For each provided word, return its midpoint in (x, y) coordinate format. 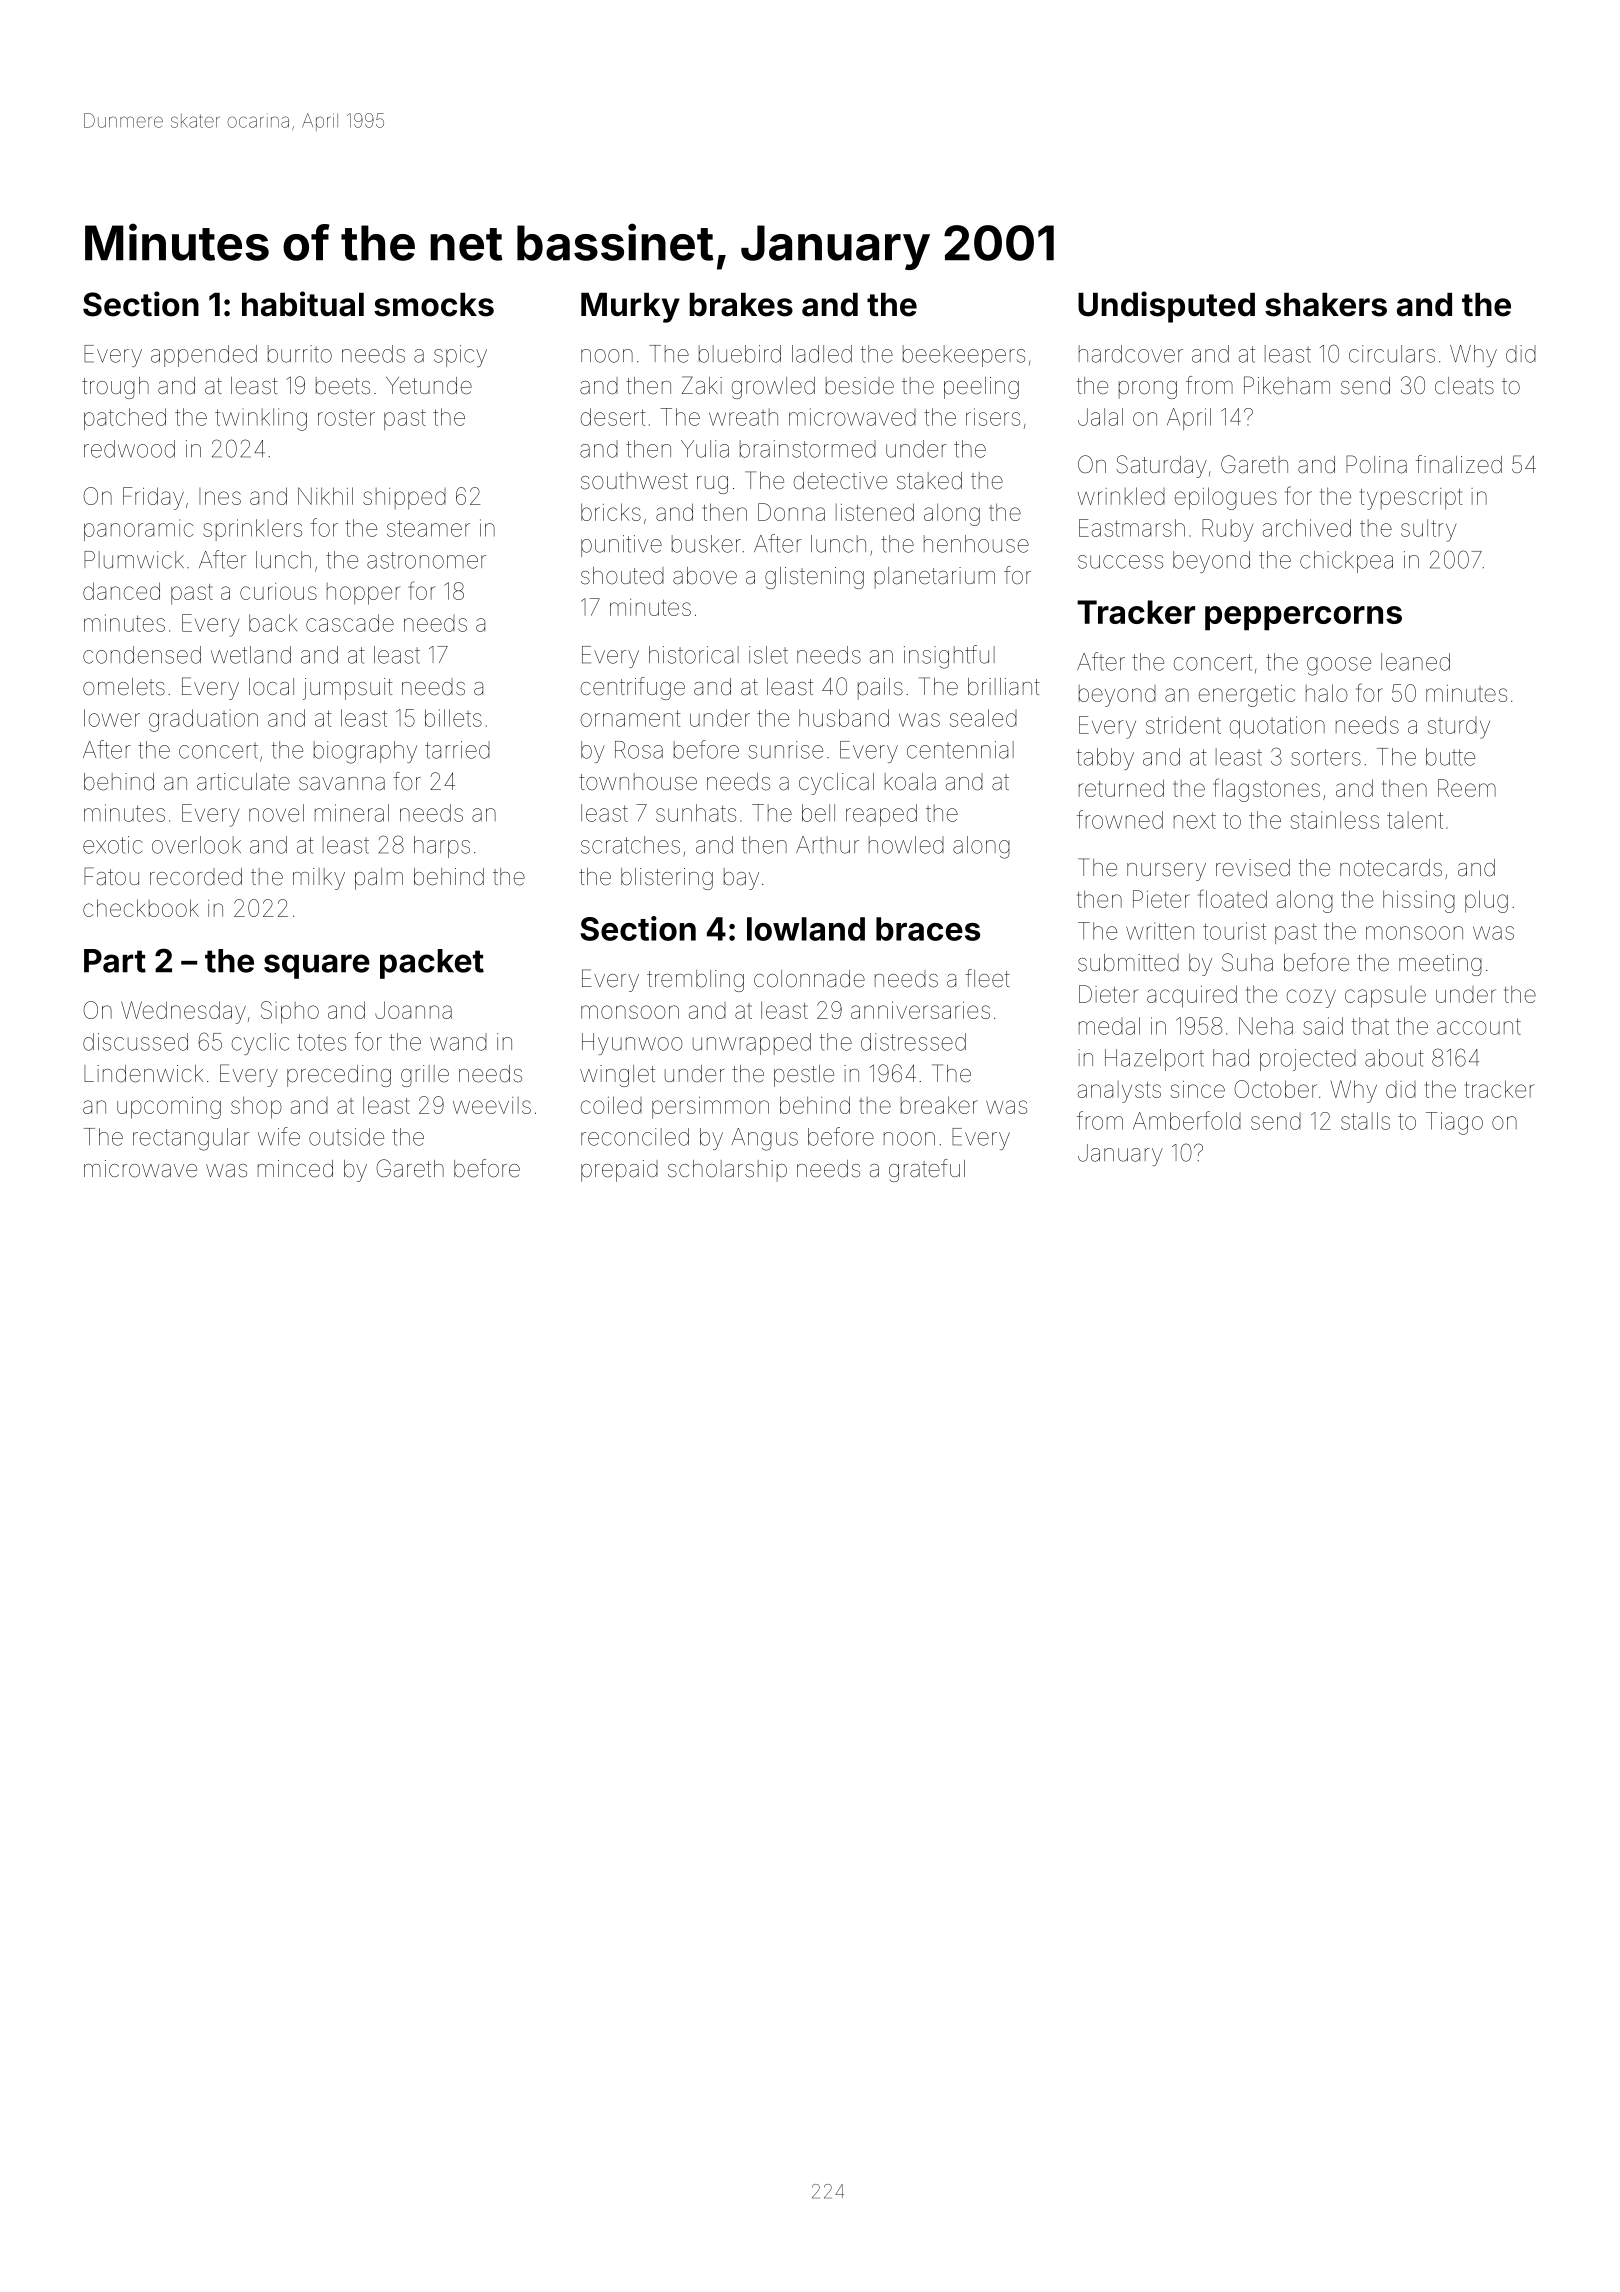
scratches (630, 845)
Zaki (702, 385)
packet (432, 964)
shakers (1326, 305)
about (1394, 1058)
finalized (1459, 464)
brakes (741, 305)
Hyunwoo (632, 1044)
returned (1121, 788)
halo (1327, 693)
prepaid (619, 1171)
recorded (196, 877)
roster (346, 418)
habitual (303, 304)
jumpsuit (348, 689)
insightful (949, 657)
